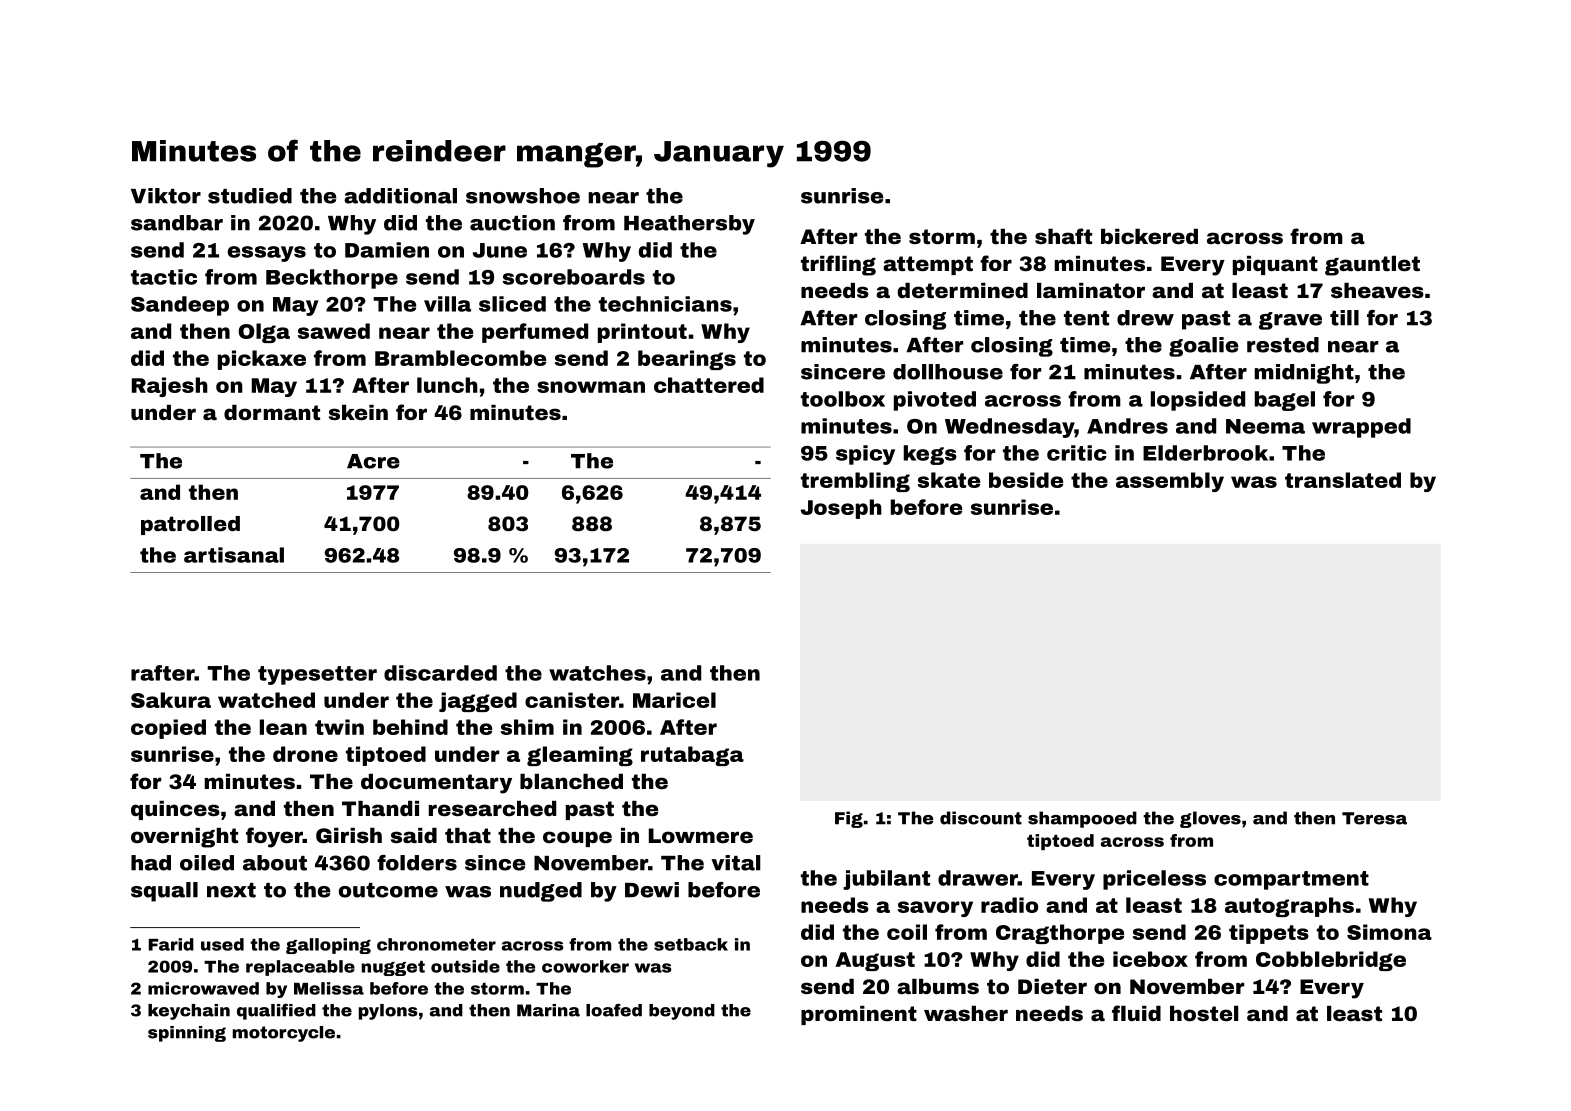 The height and width of the image is (1111, 1571). I want to click on grave, so click(1290, 321).
